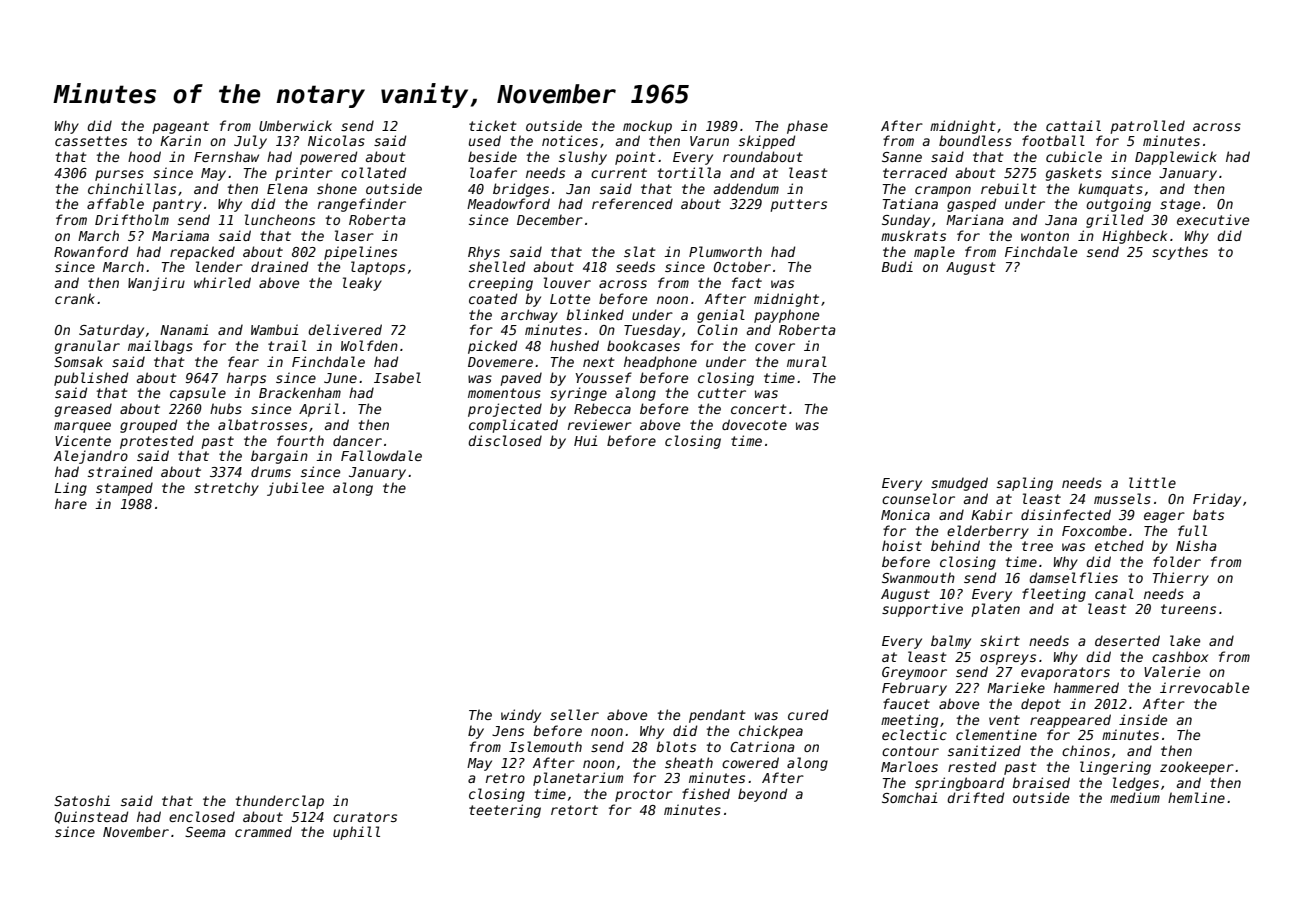 The image size is (1308, 924). What do you see at coordinates (1073, 125) in the document?
I see `cattail` at bounding box center [1073, 125].
